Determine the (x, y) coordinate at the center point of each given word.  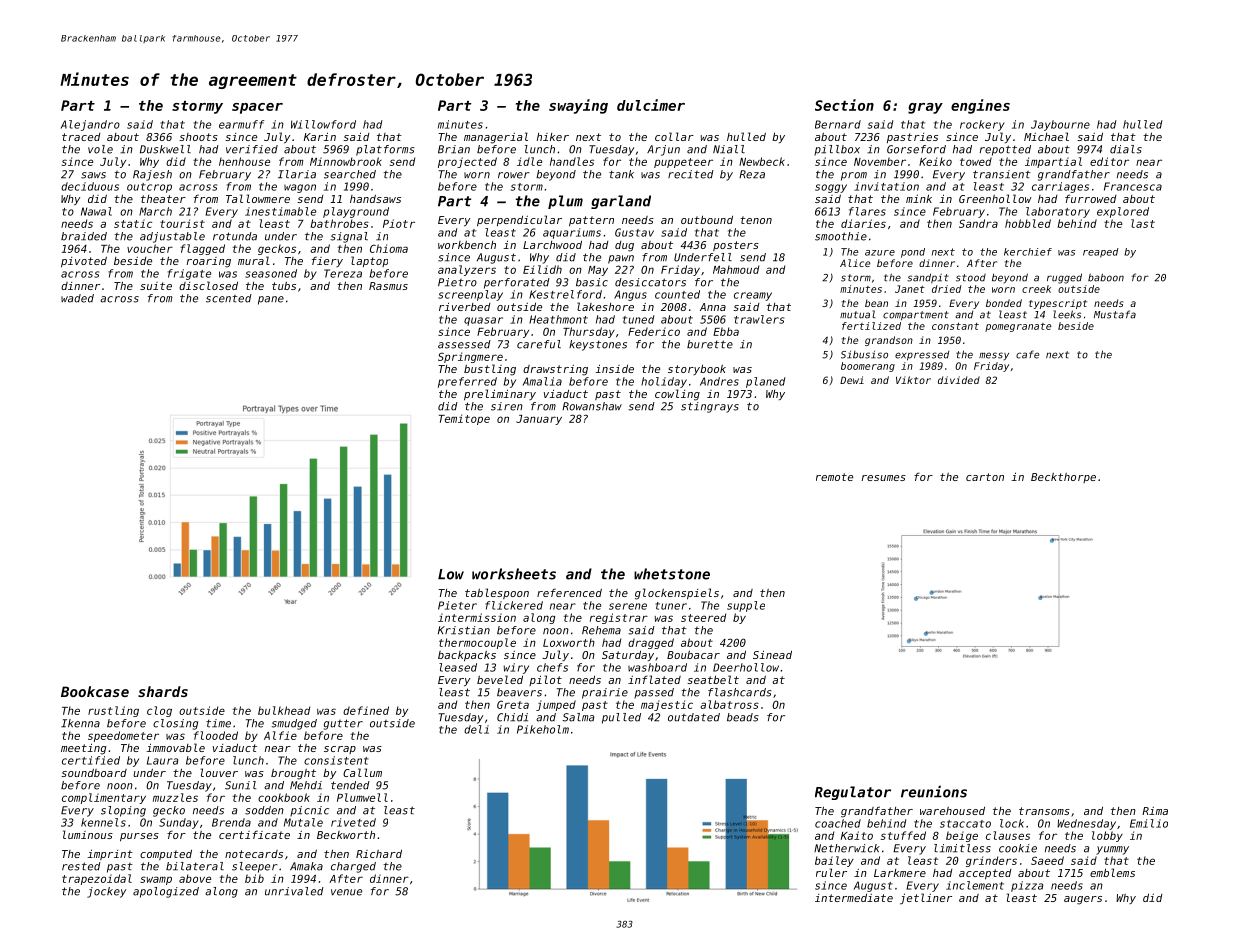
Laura (162, 760)
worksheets (514, 574)
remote (834, 477)
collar (674, 136)
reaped (1101, 253)
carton (985, 477)
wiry (516, 668)
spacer (257, 108)
